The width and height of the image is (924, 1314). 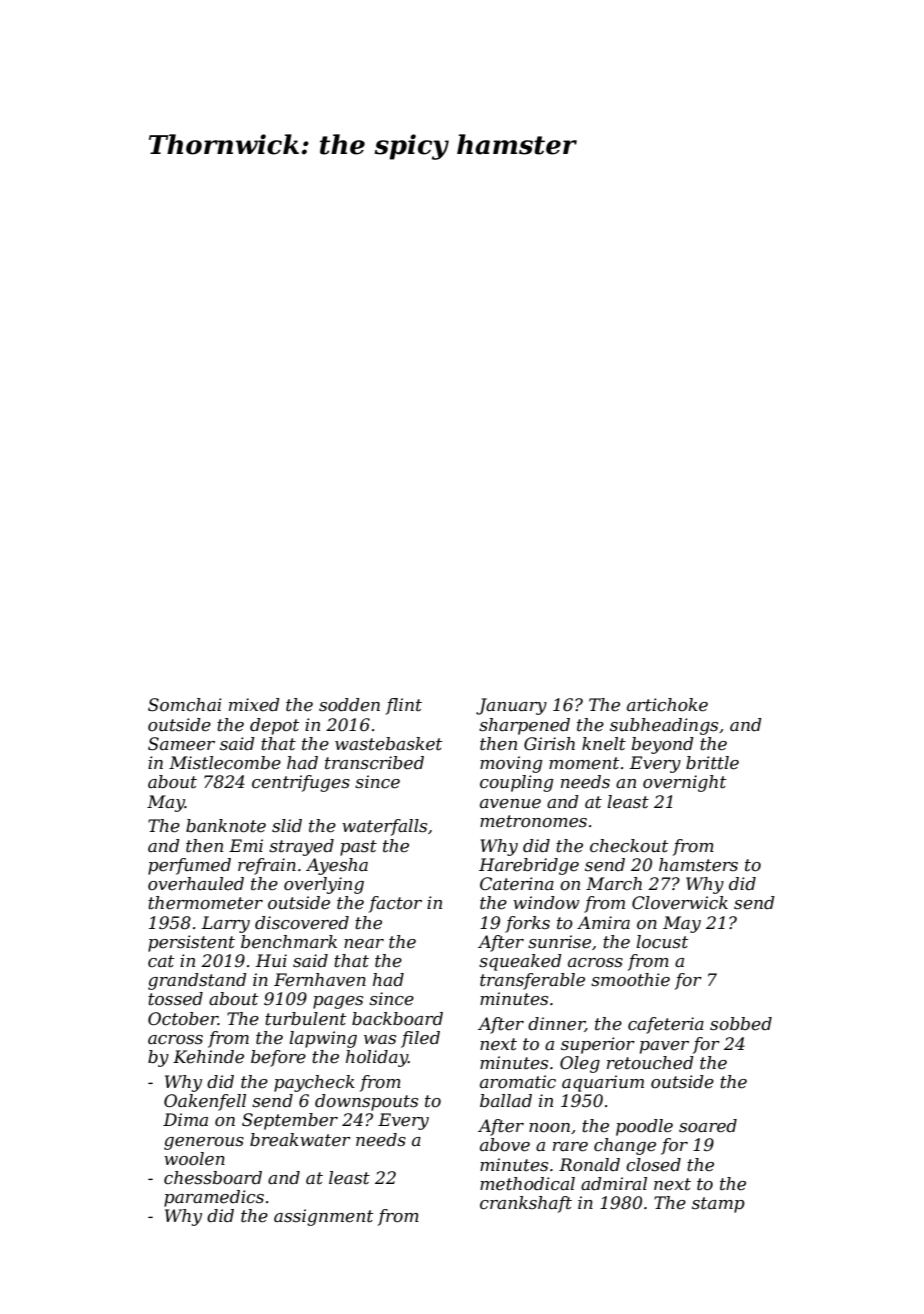 I want to click on sodden, so click(x=349, y=705).
